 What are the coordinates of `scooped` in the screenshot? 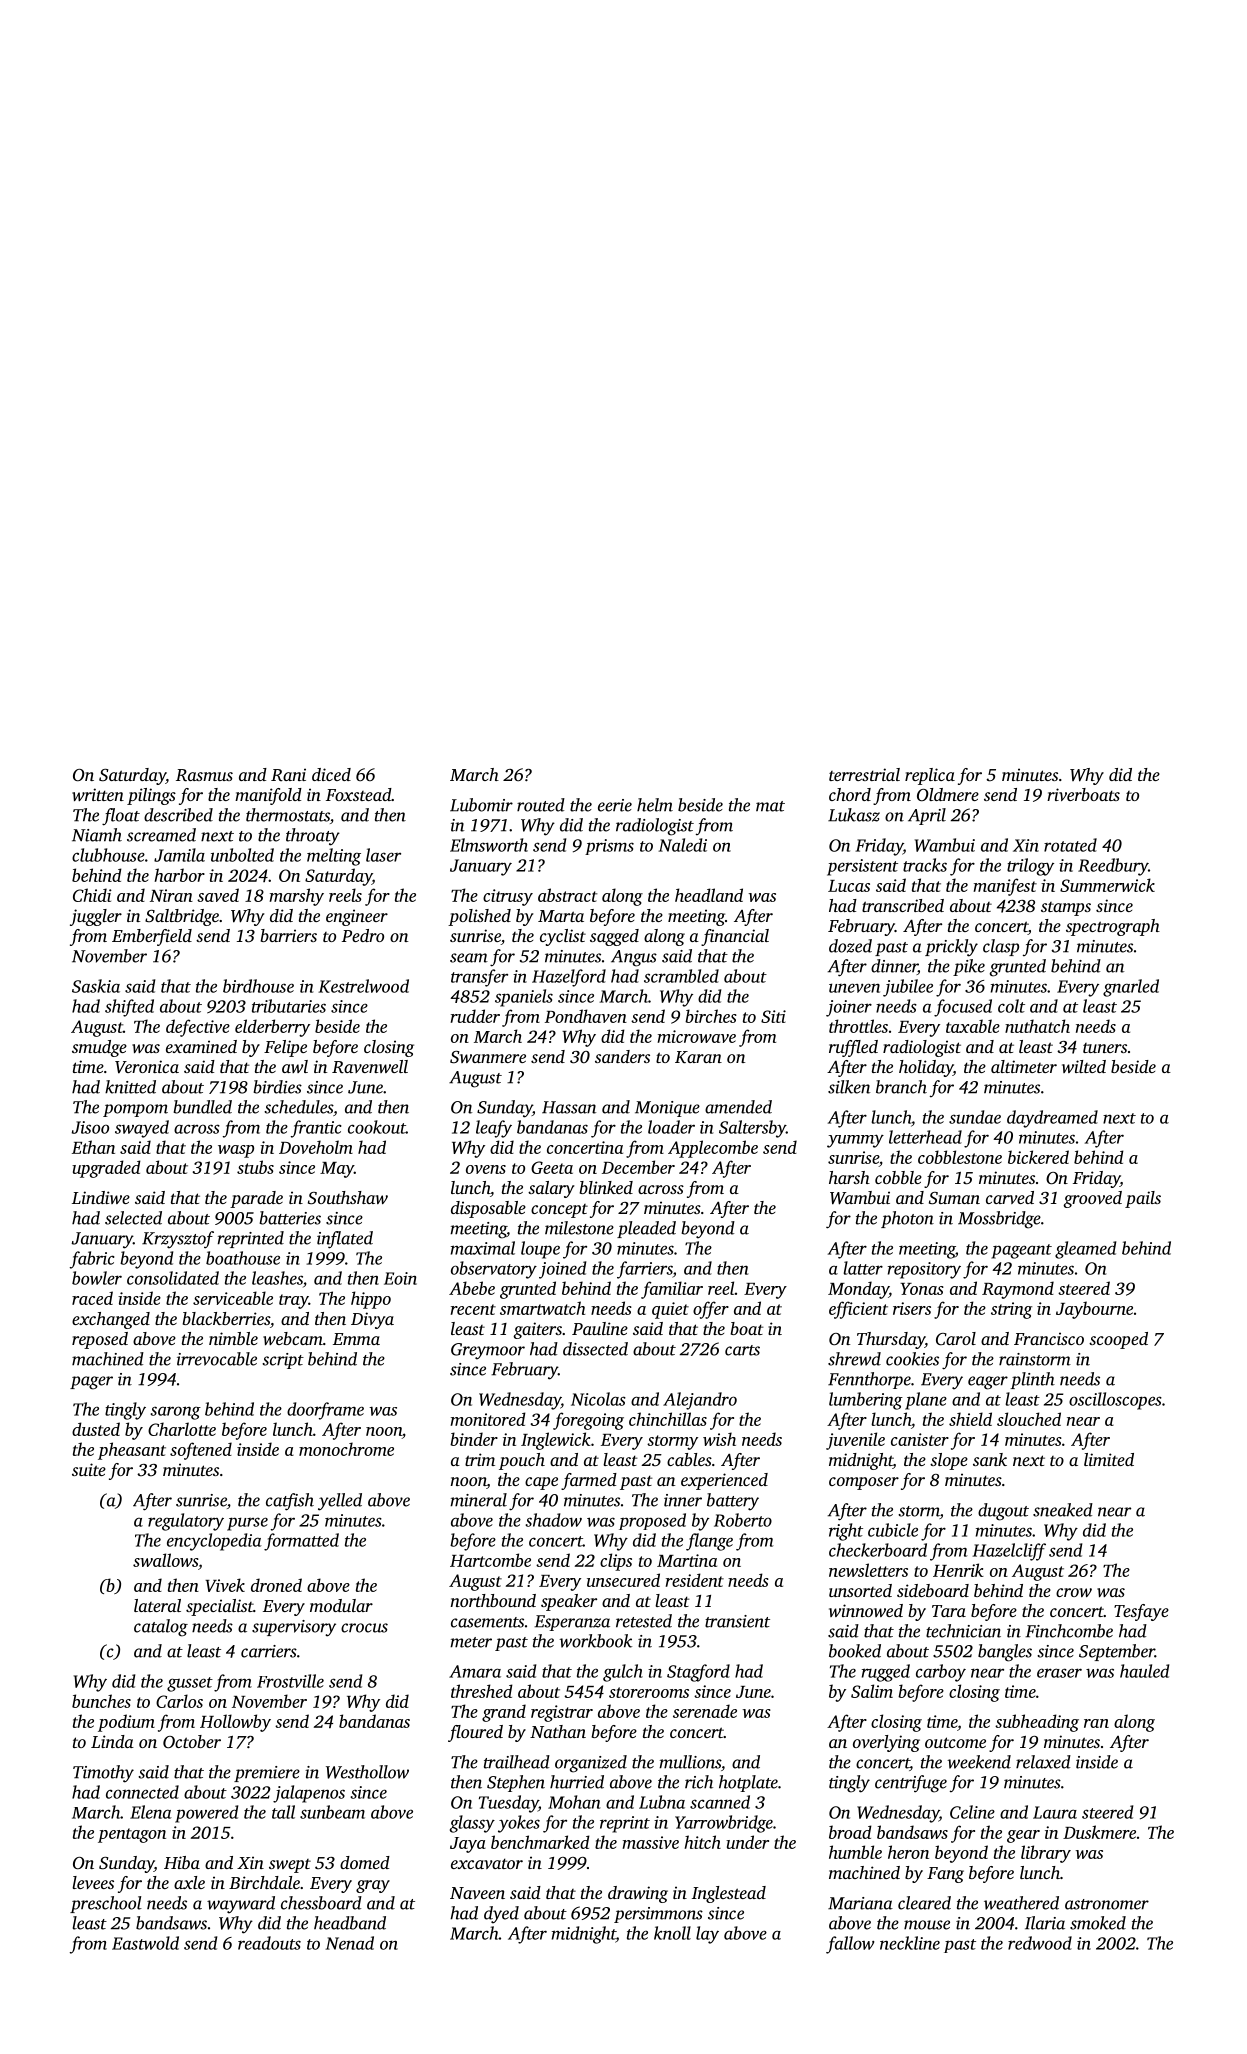 It's located at (1118, 1340).
